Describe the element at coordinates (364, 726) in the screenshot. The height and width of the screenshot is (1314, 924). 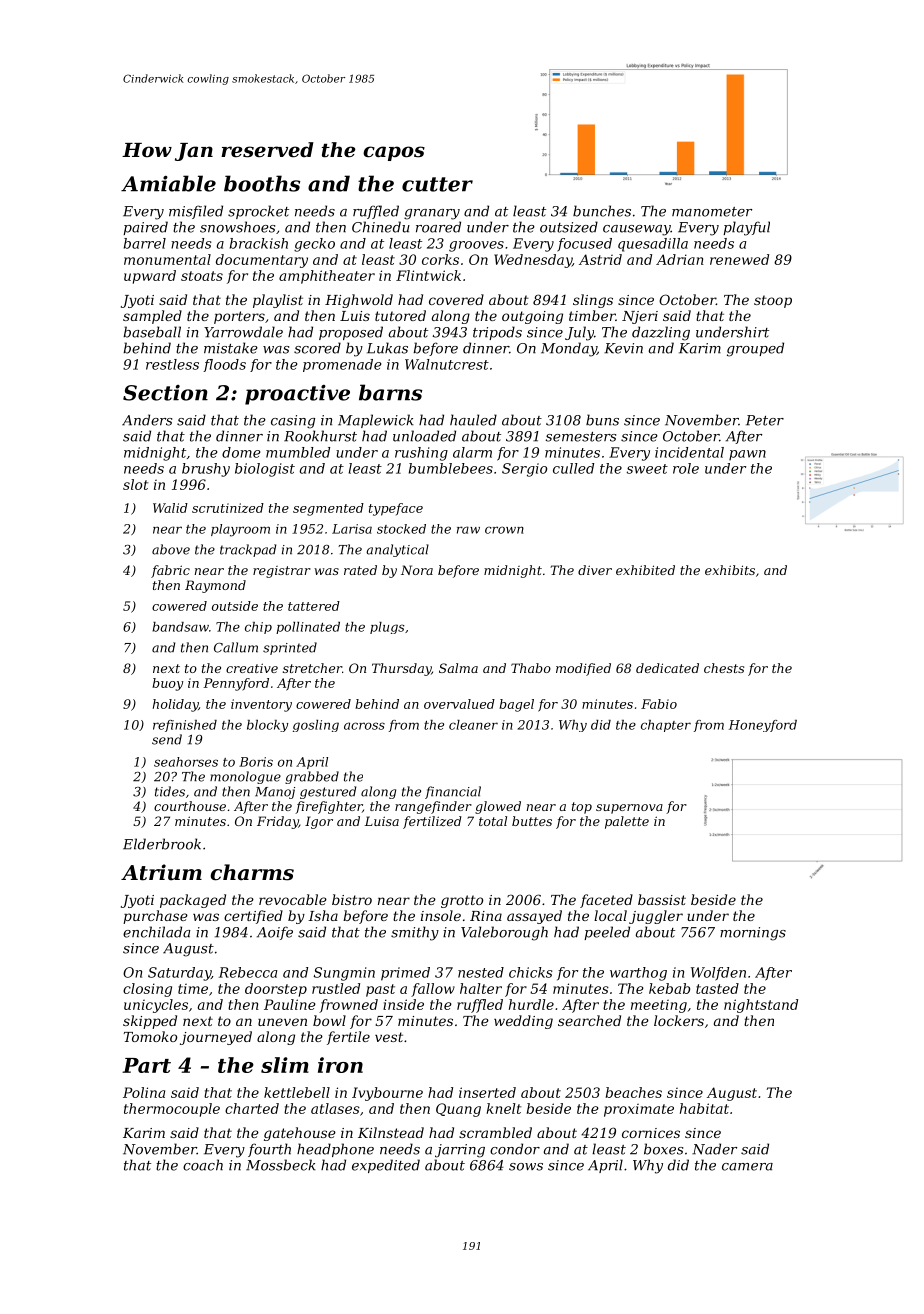
I see `across` at that location.
